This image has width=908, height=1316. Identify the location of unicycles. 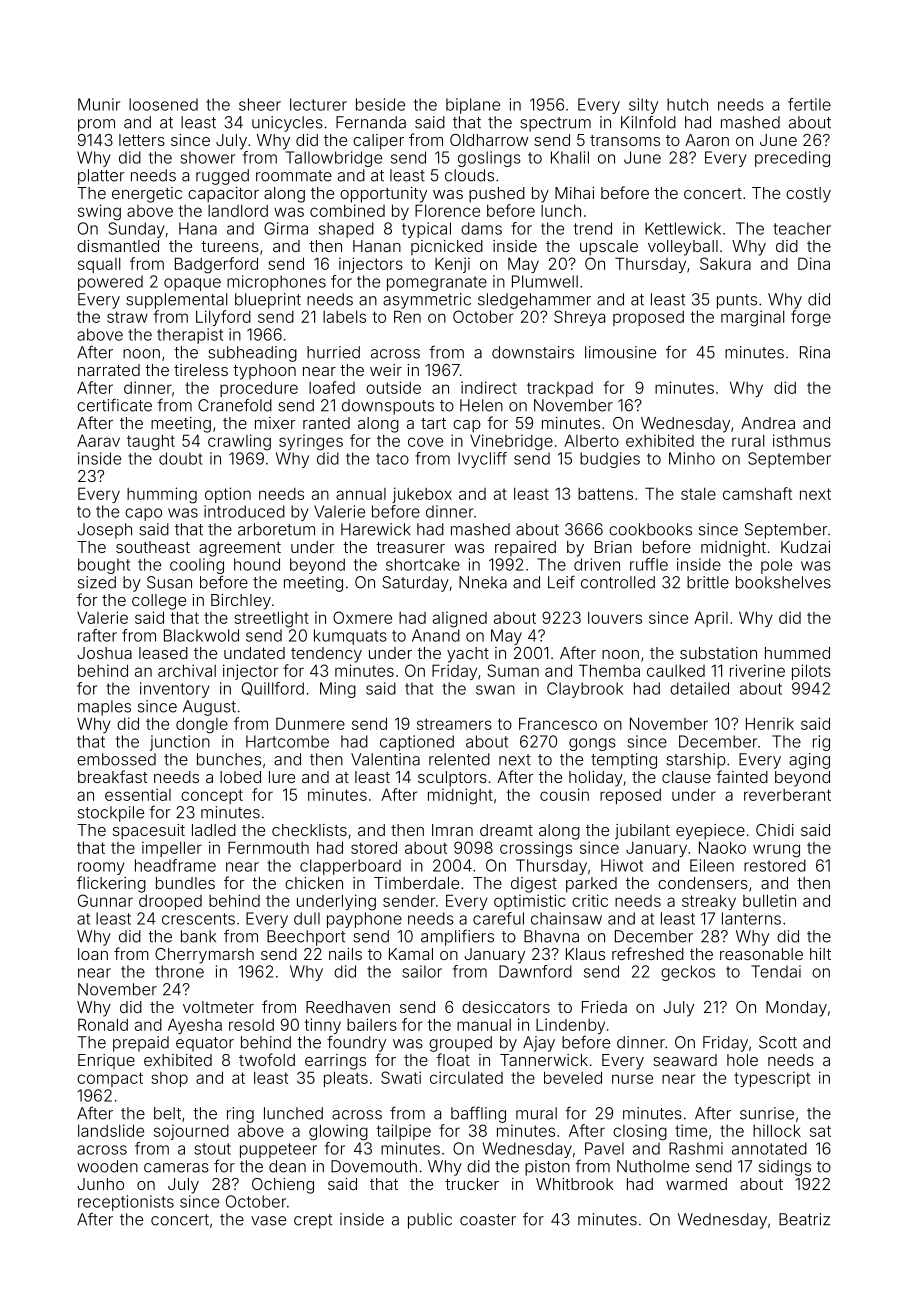
(287, 124).
